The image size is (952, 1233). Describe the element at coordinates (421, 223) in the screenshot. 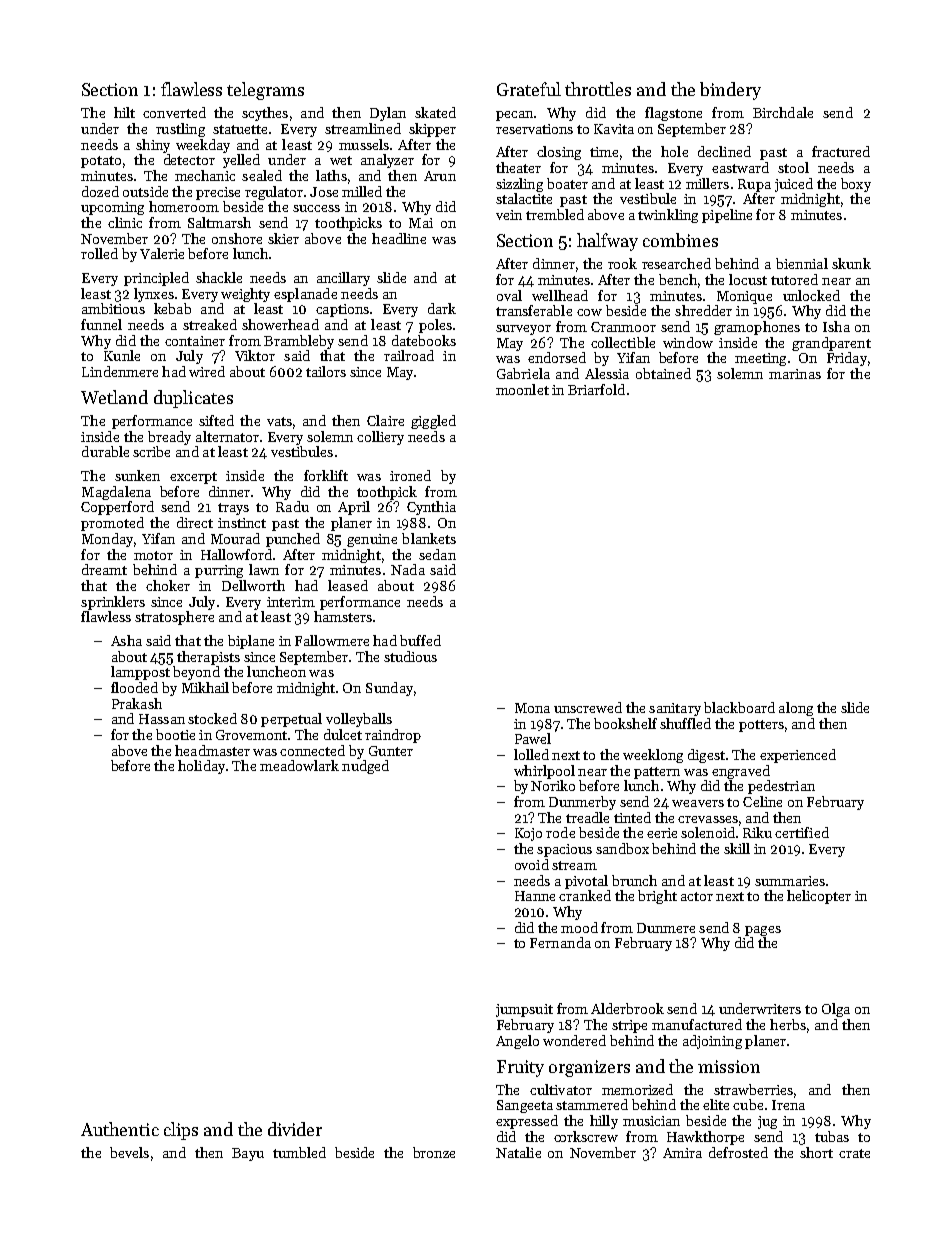

I see `Mai` at that location.
